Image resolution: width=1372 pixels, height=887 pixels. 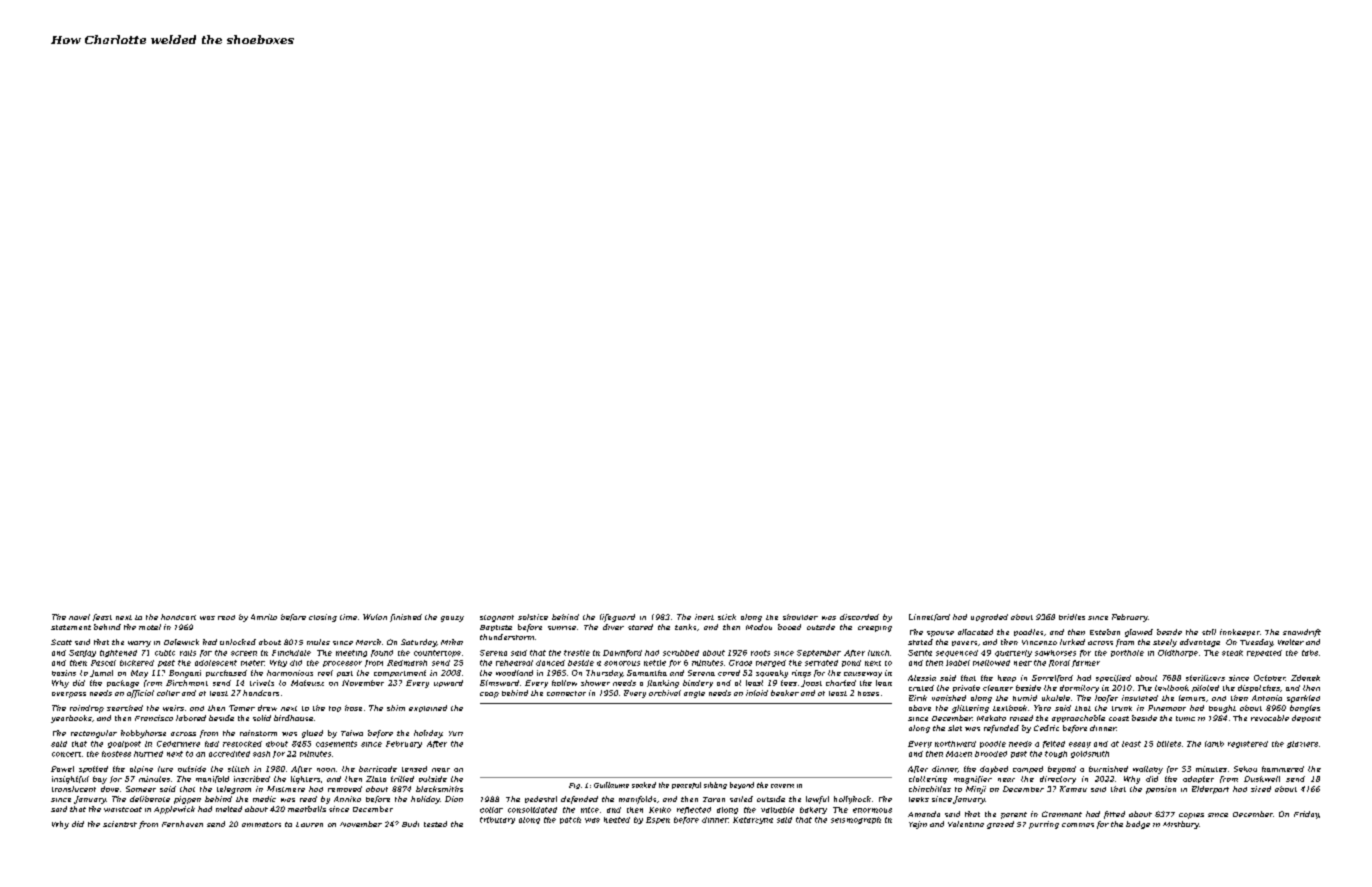 What do you see at coordinates (1262, 779) in the screenshot?
I see `Duskwell` at bounding box center [1262, 779].
